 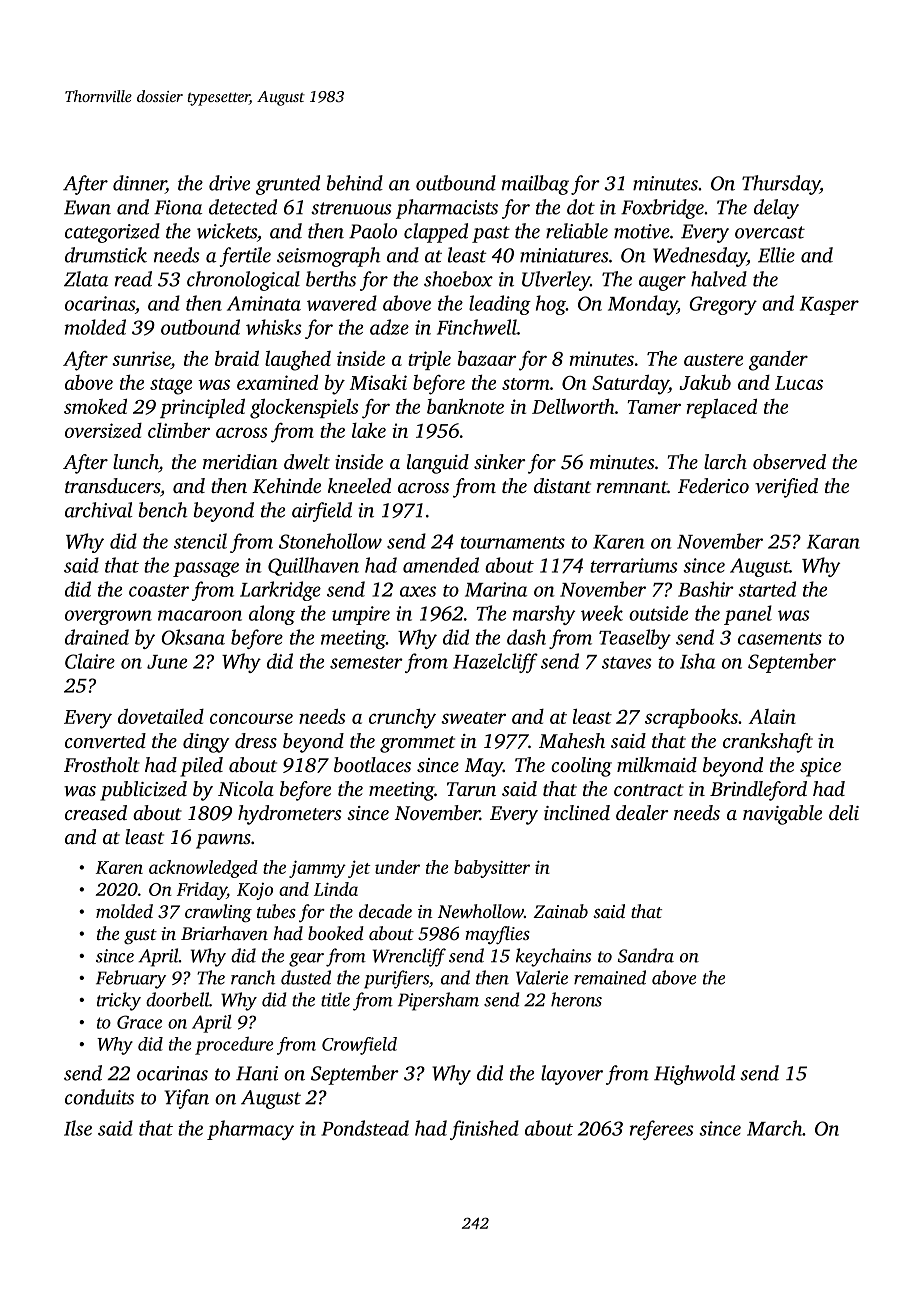 I want to click on pharmacists, so click(x=447, y=209).
